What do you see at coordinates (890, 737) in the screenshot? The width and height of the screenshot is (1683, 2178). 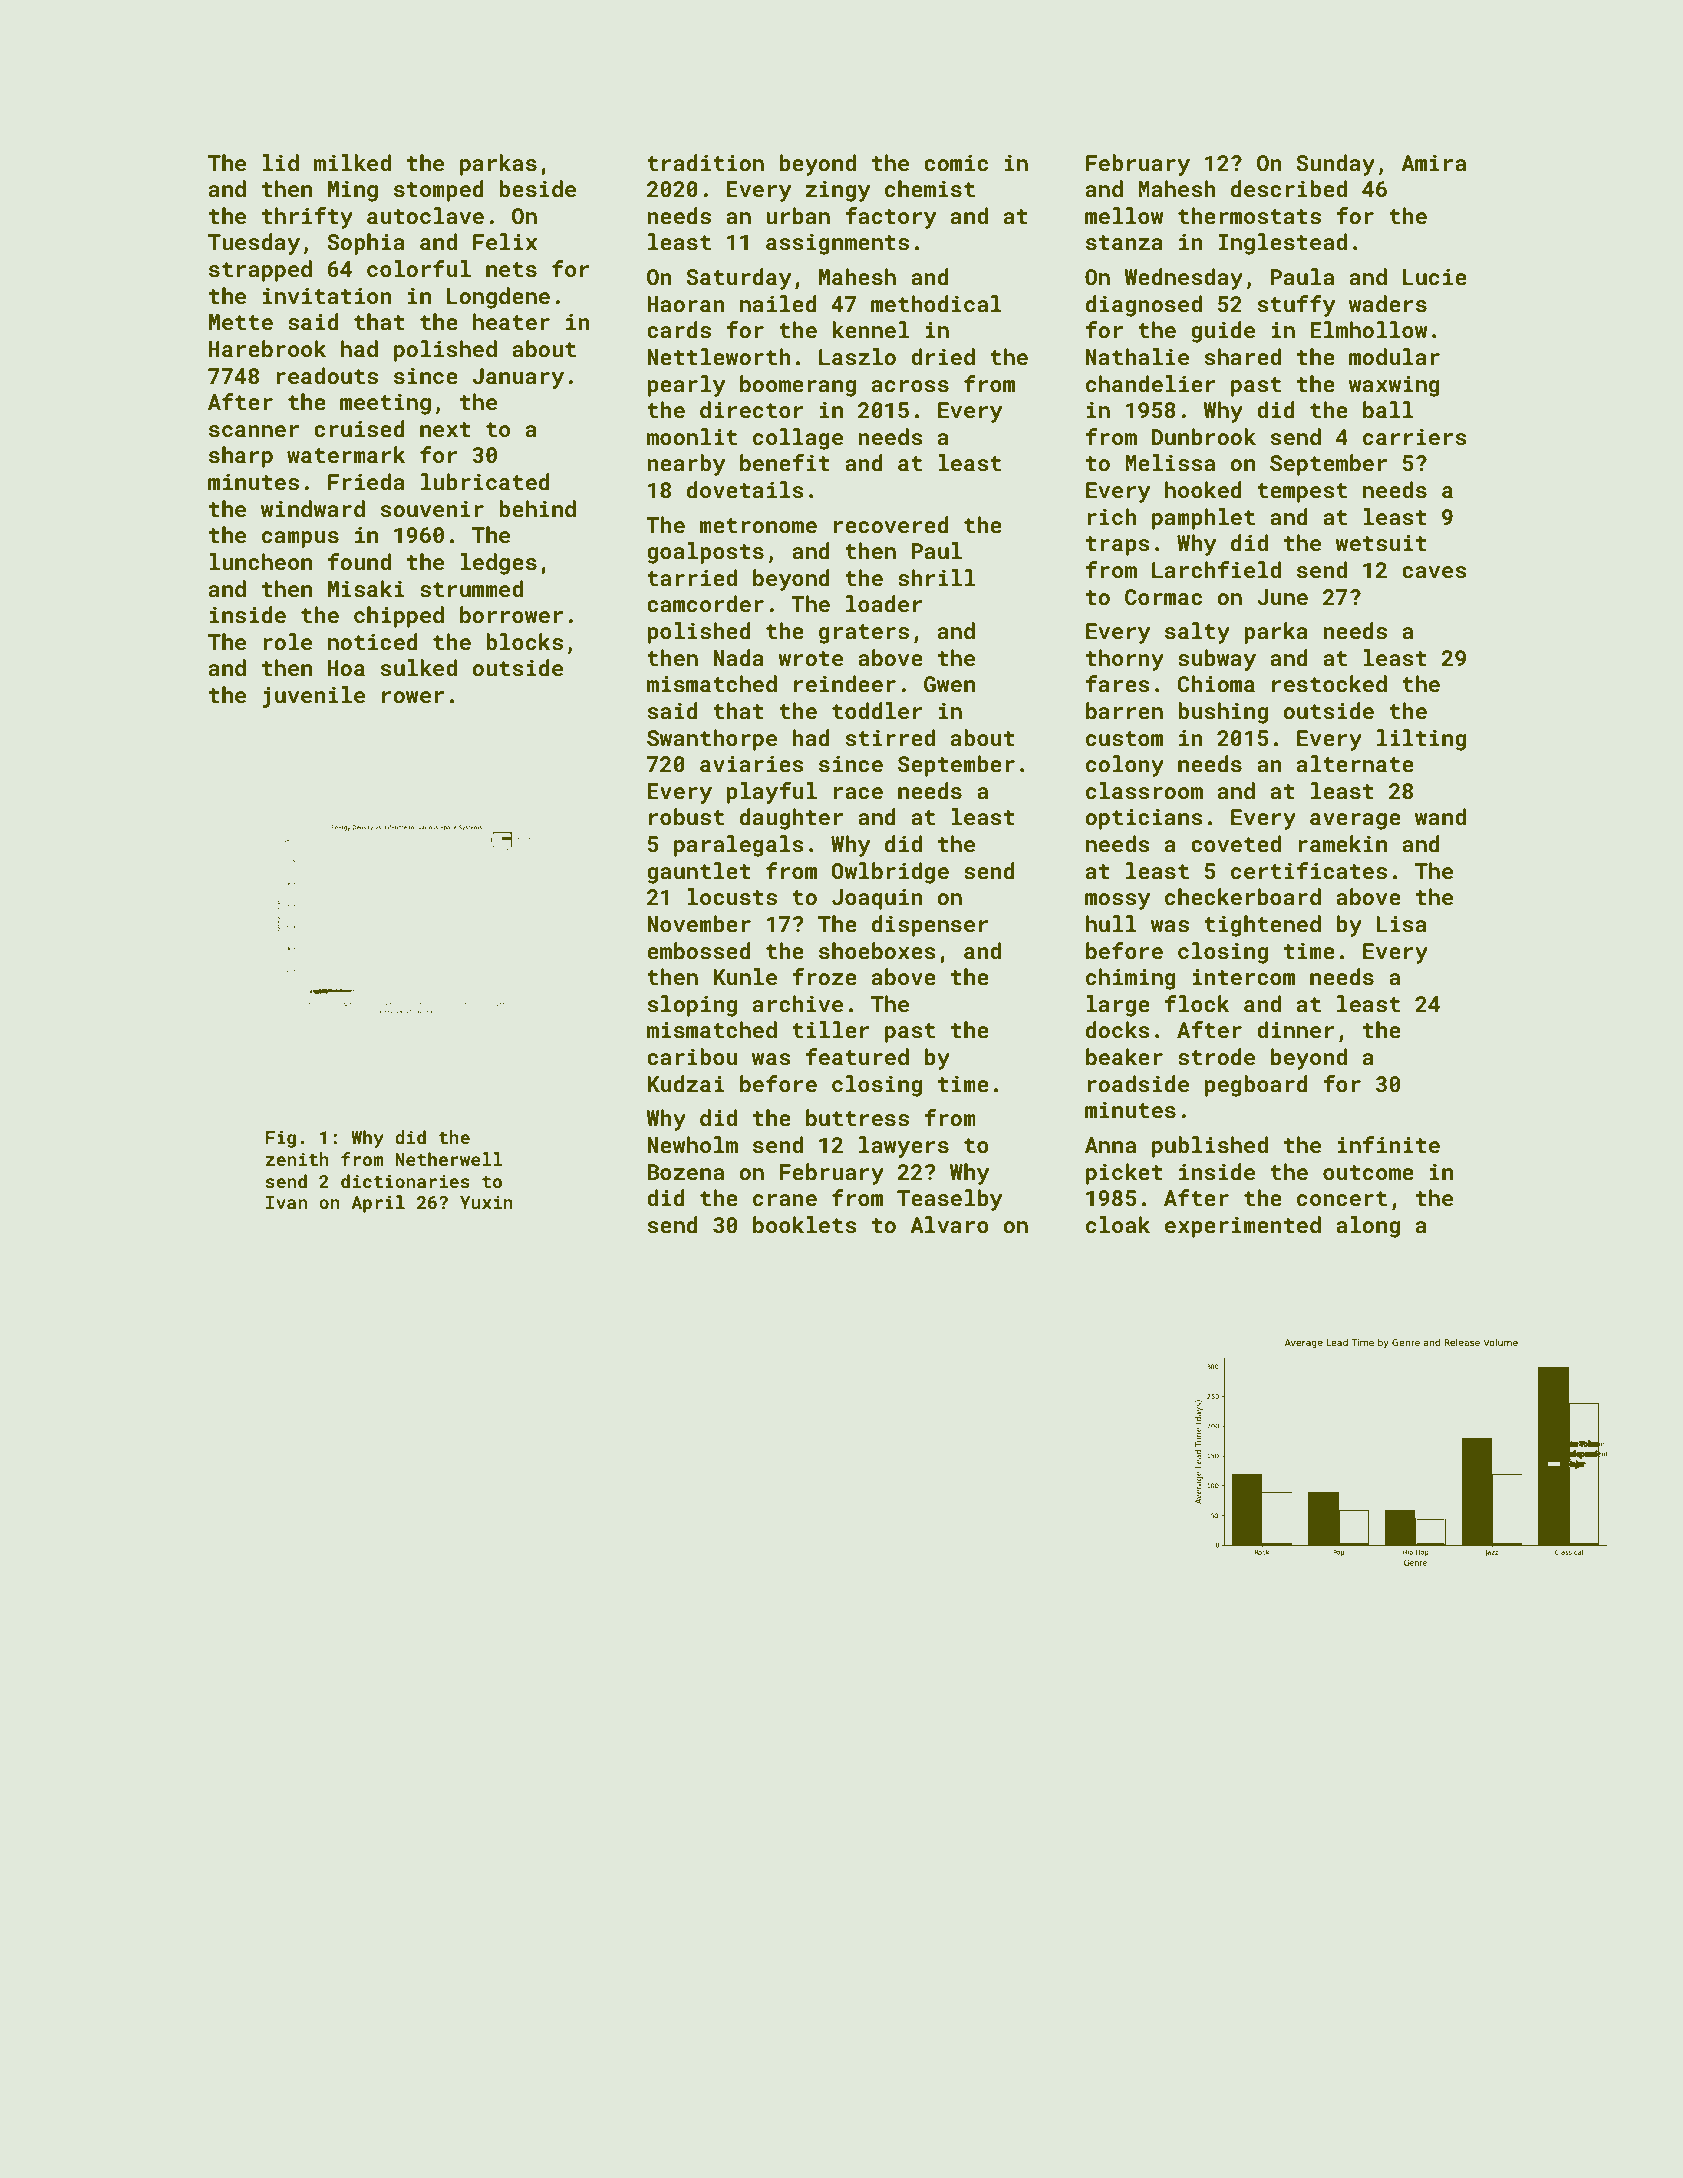 I see `stirred` at bounding box center [890, 737].
